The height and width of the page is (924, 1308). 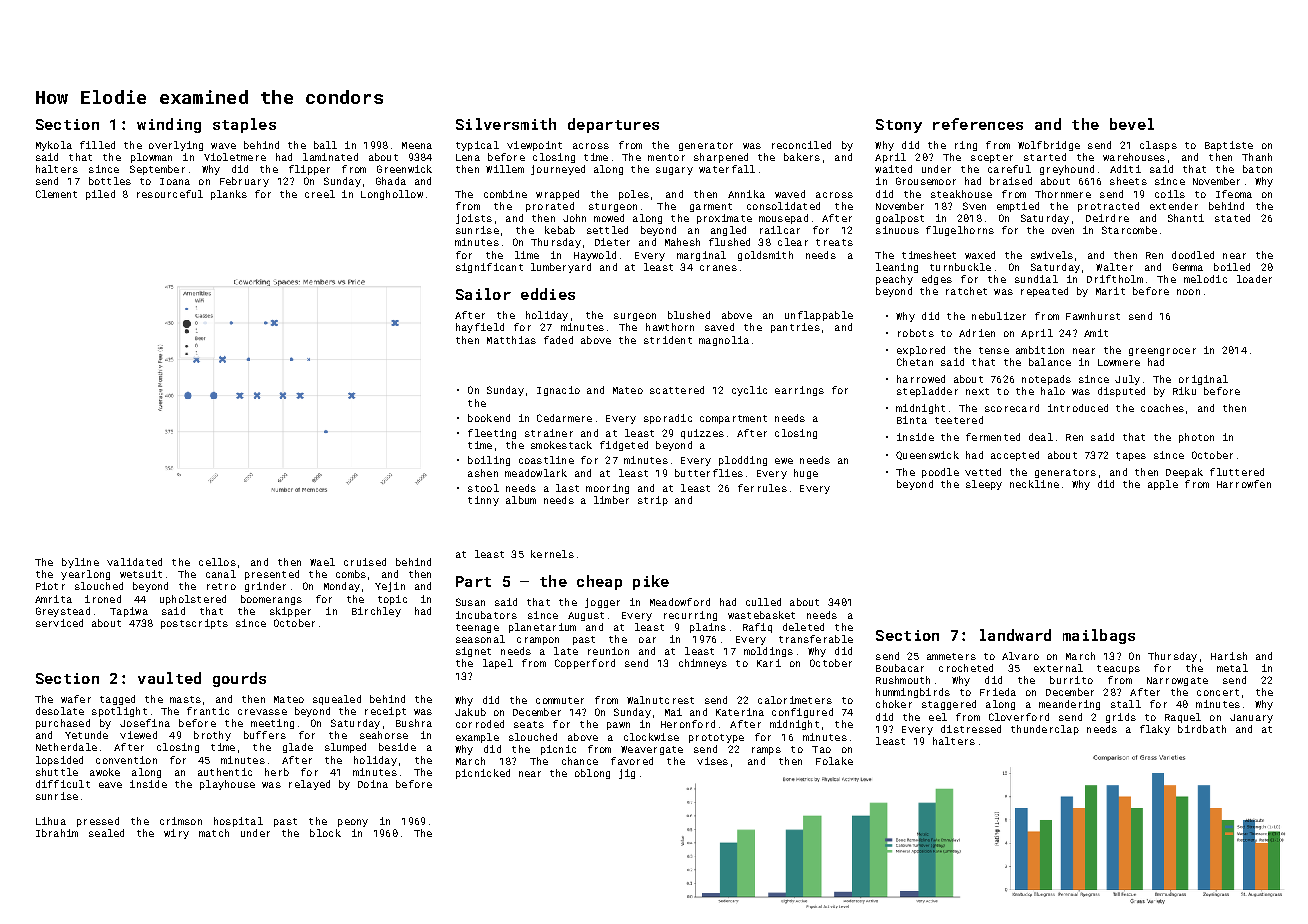 What do you see at coordinates (57, 833) in the page?
I see `Ibrahim` at bounding box center [57, 833].
